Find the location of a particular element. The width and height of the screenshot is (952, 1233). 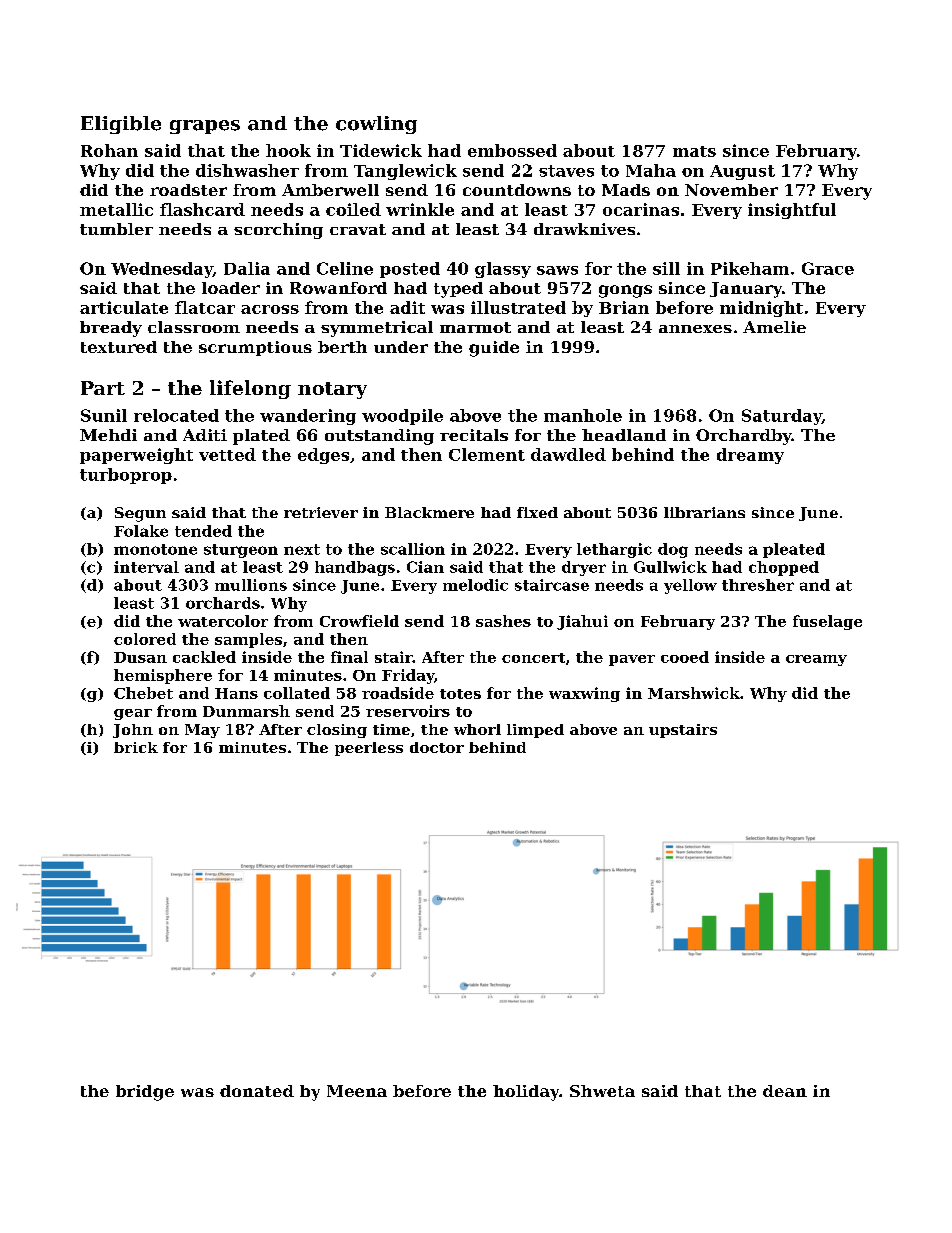

creamy is located at coordinates (816, 660).
